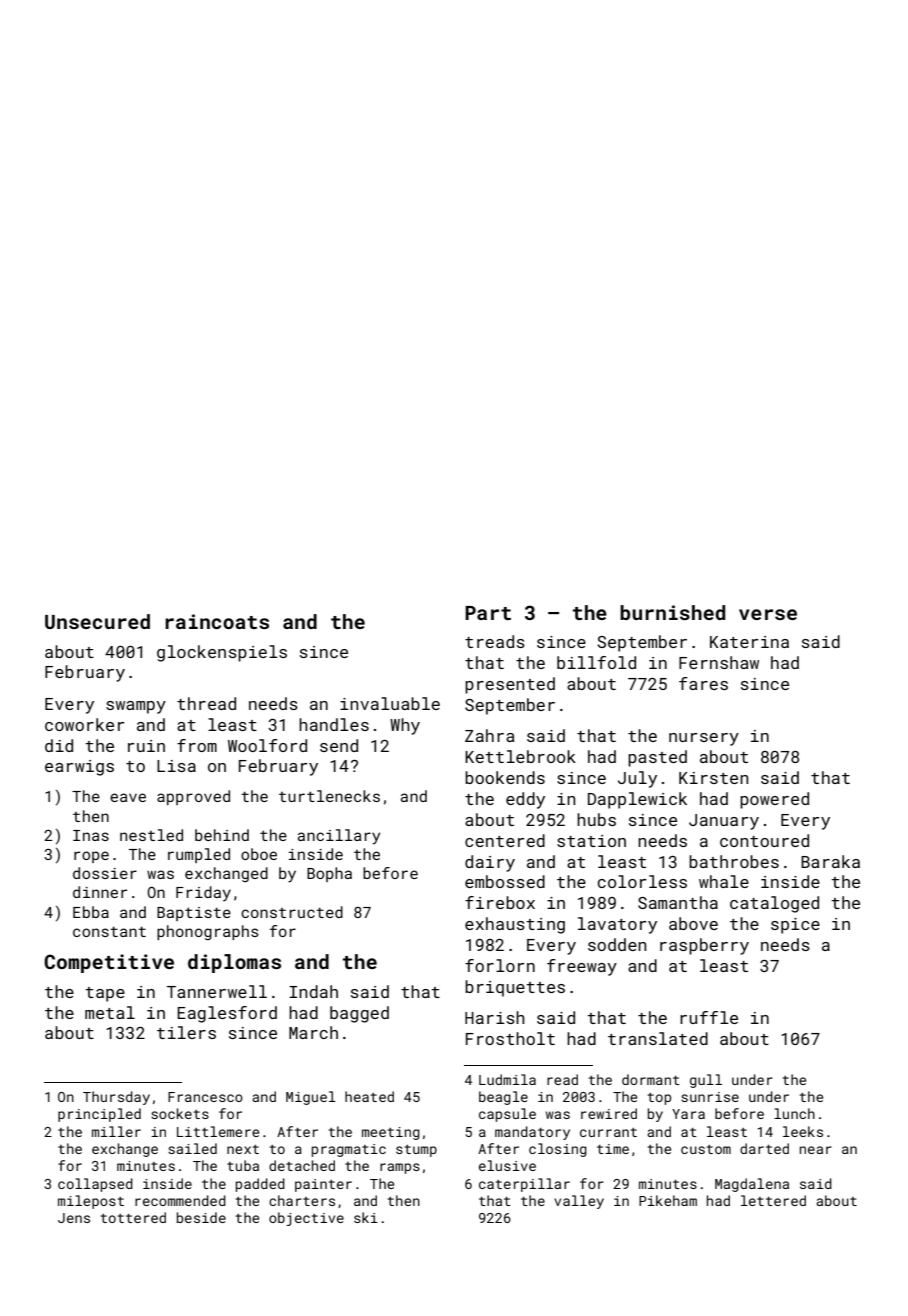  Describe the element at coordinates (617, 944) in the screenshot. I see `sodden` at that location.
